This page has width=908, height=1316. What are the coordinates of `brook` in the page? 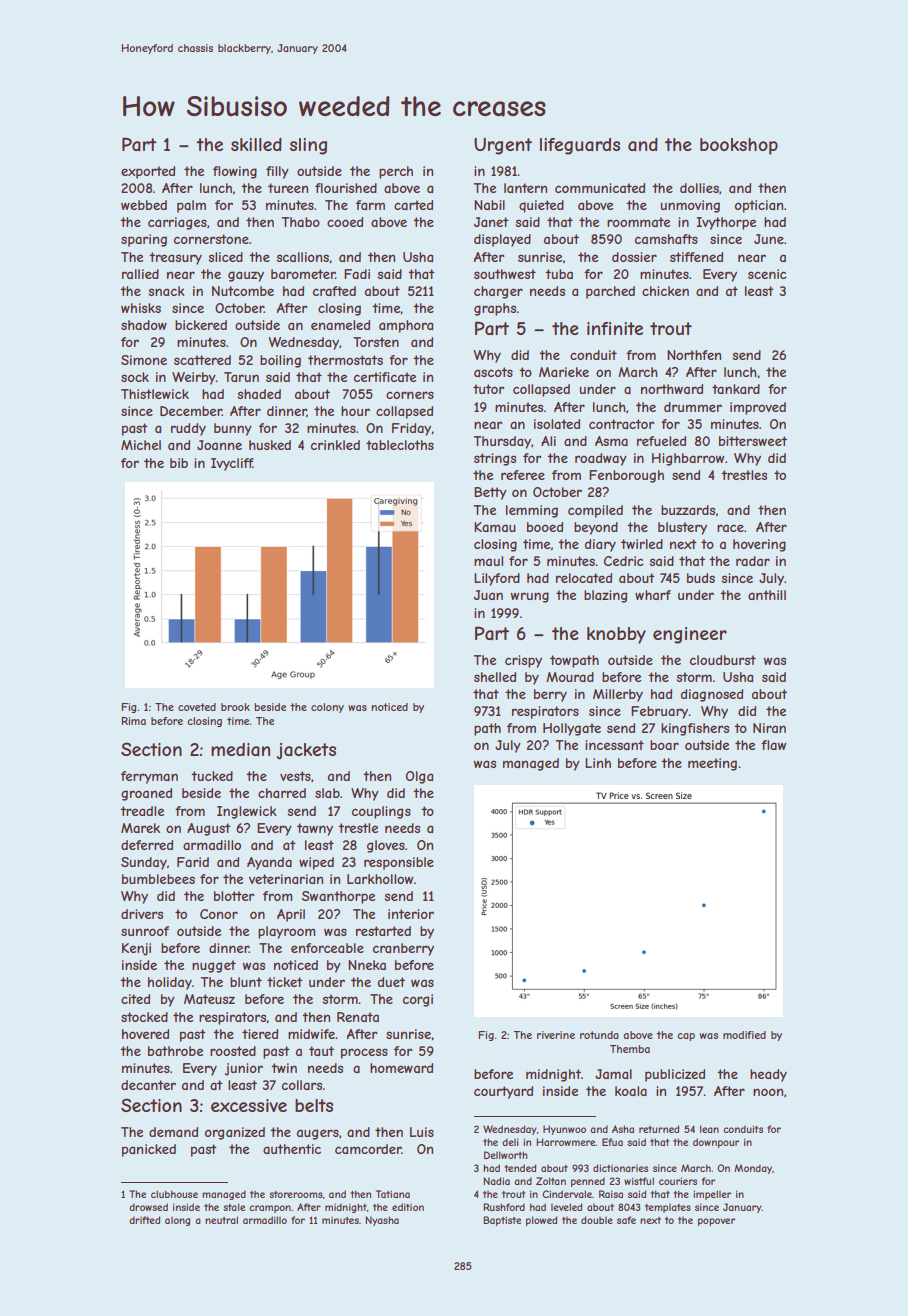 It's located at (235, 707).
